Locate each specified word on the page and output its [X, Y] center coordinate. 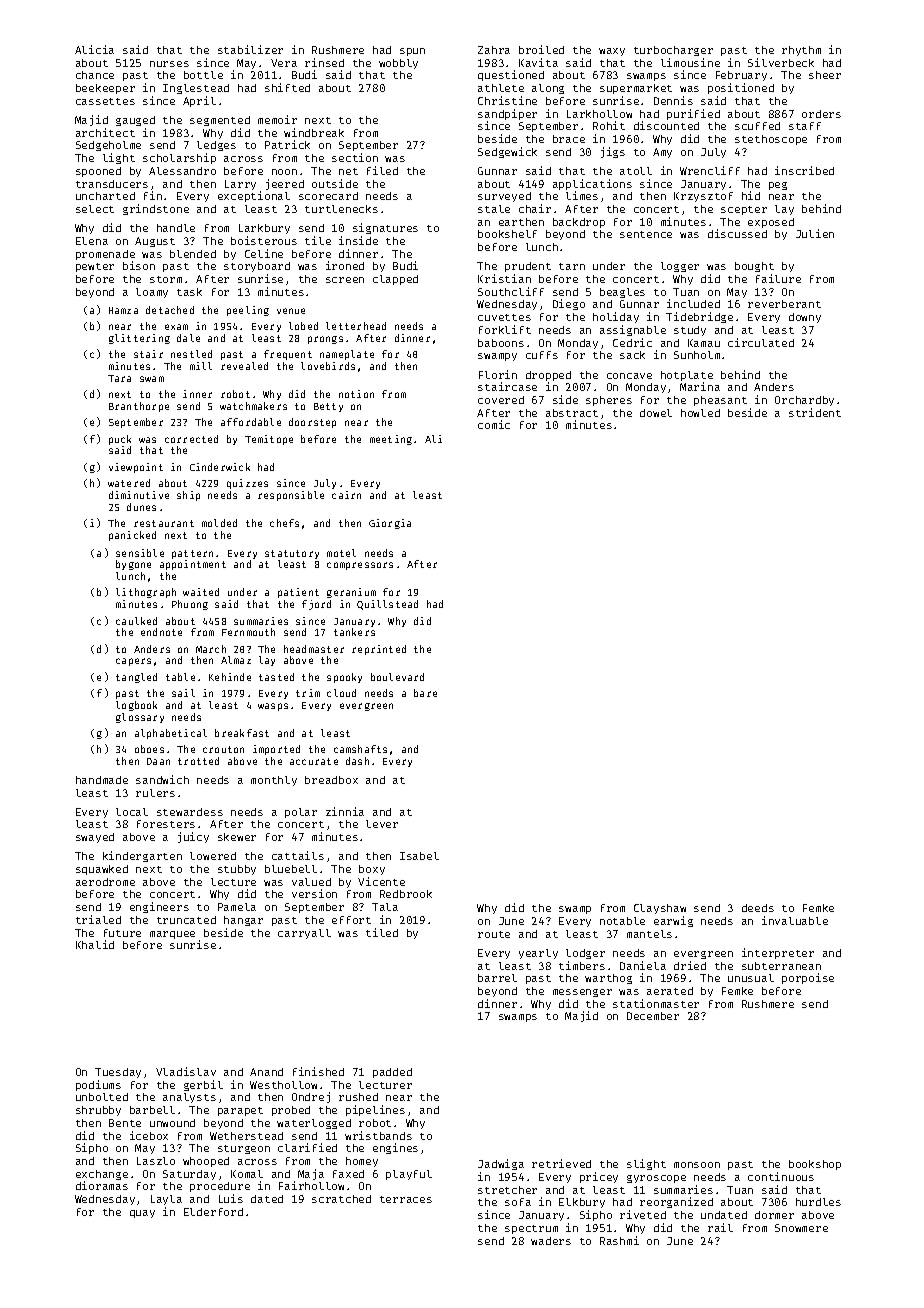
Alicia [94, 49]
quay [142, 1214]
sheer [825, 75]
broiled [541, 49]
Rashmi [619, 1240]
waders [551, 1241]
